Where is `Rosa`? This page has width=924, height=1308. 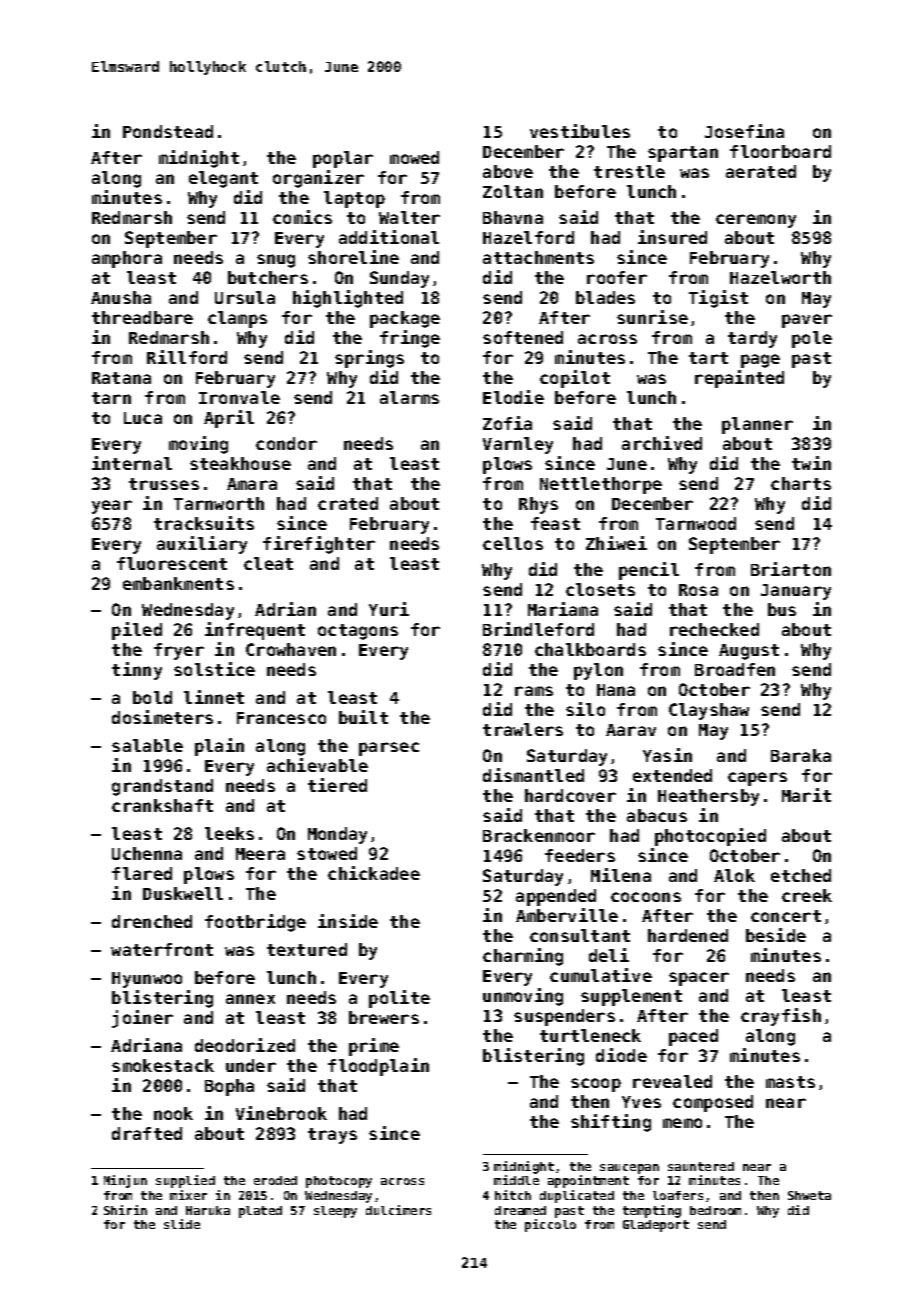 Rosa is located at coordinates (698, 590).
